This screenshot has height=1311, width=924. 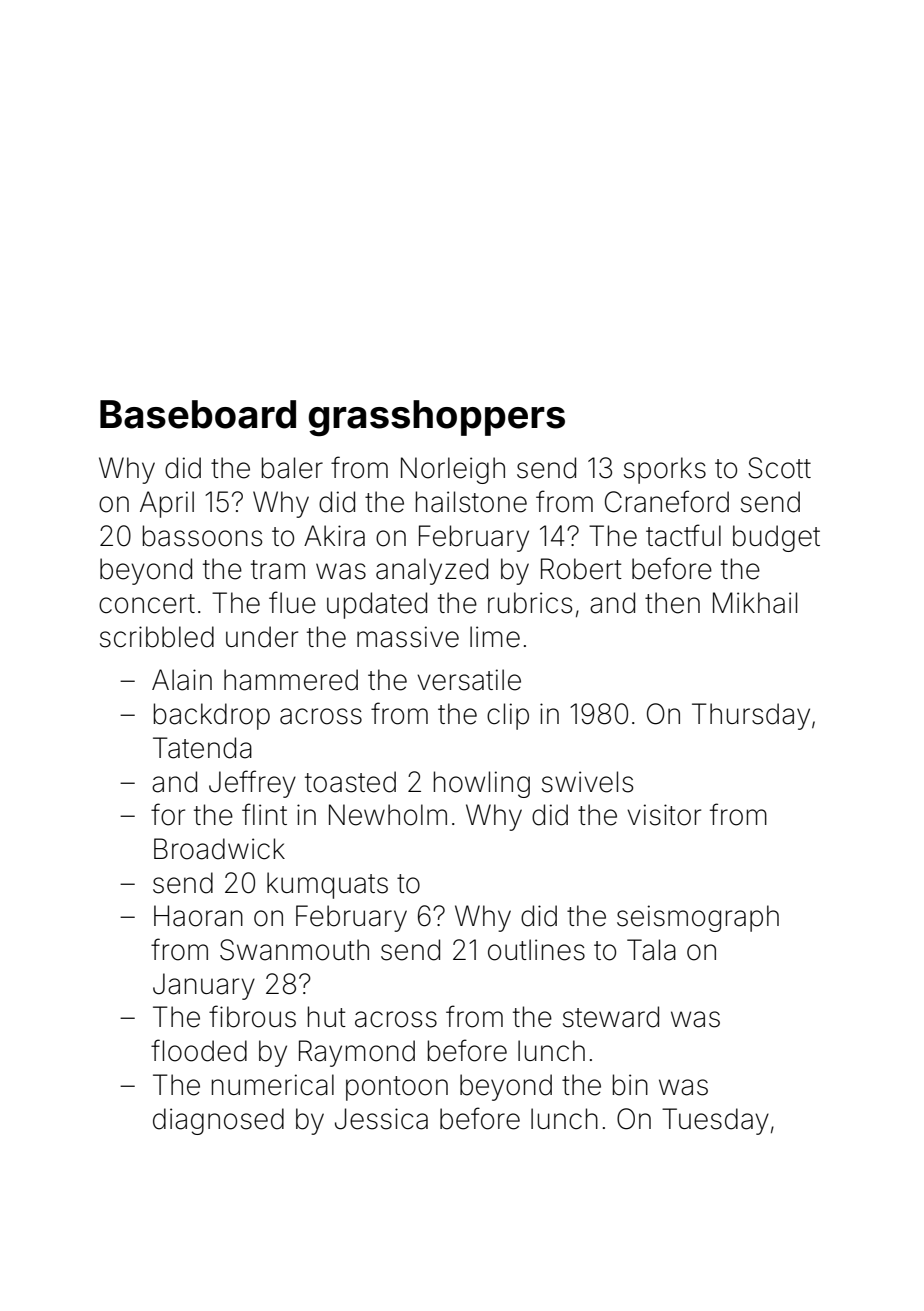 I want to click on outlines, so click(x=536, y=950).
